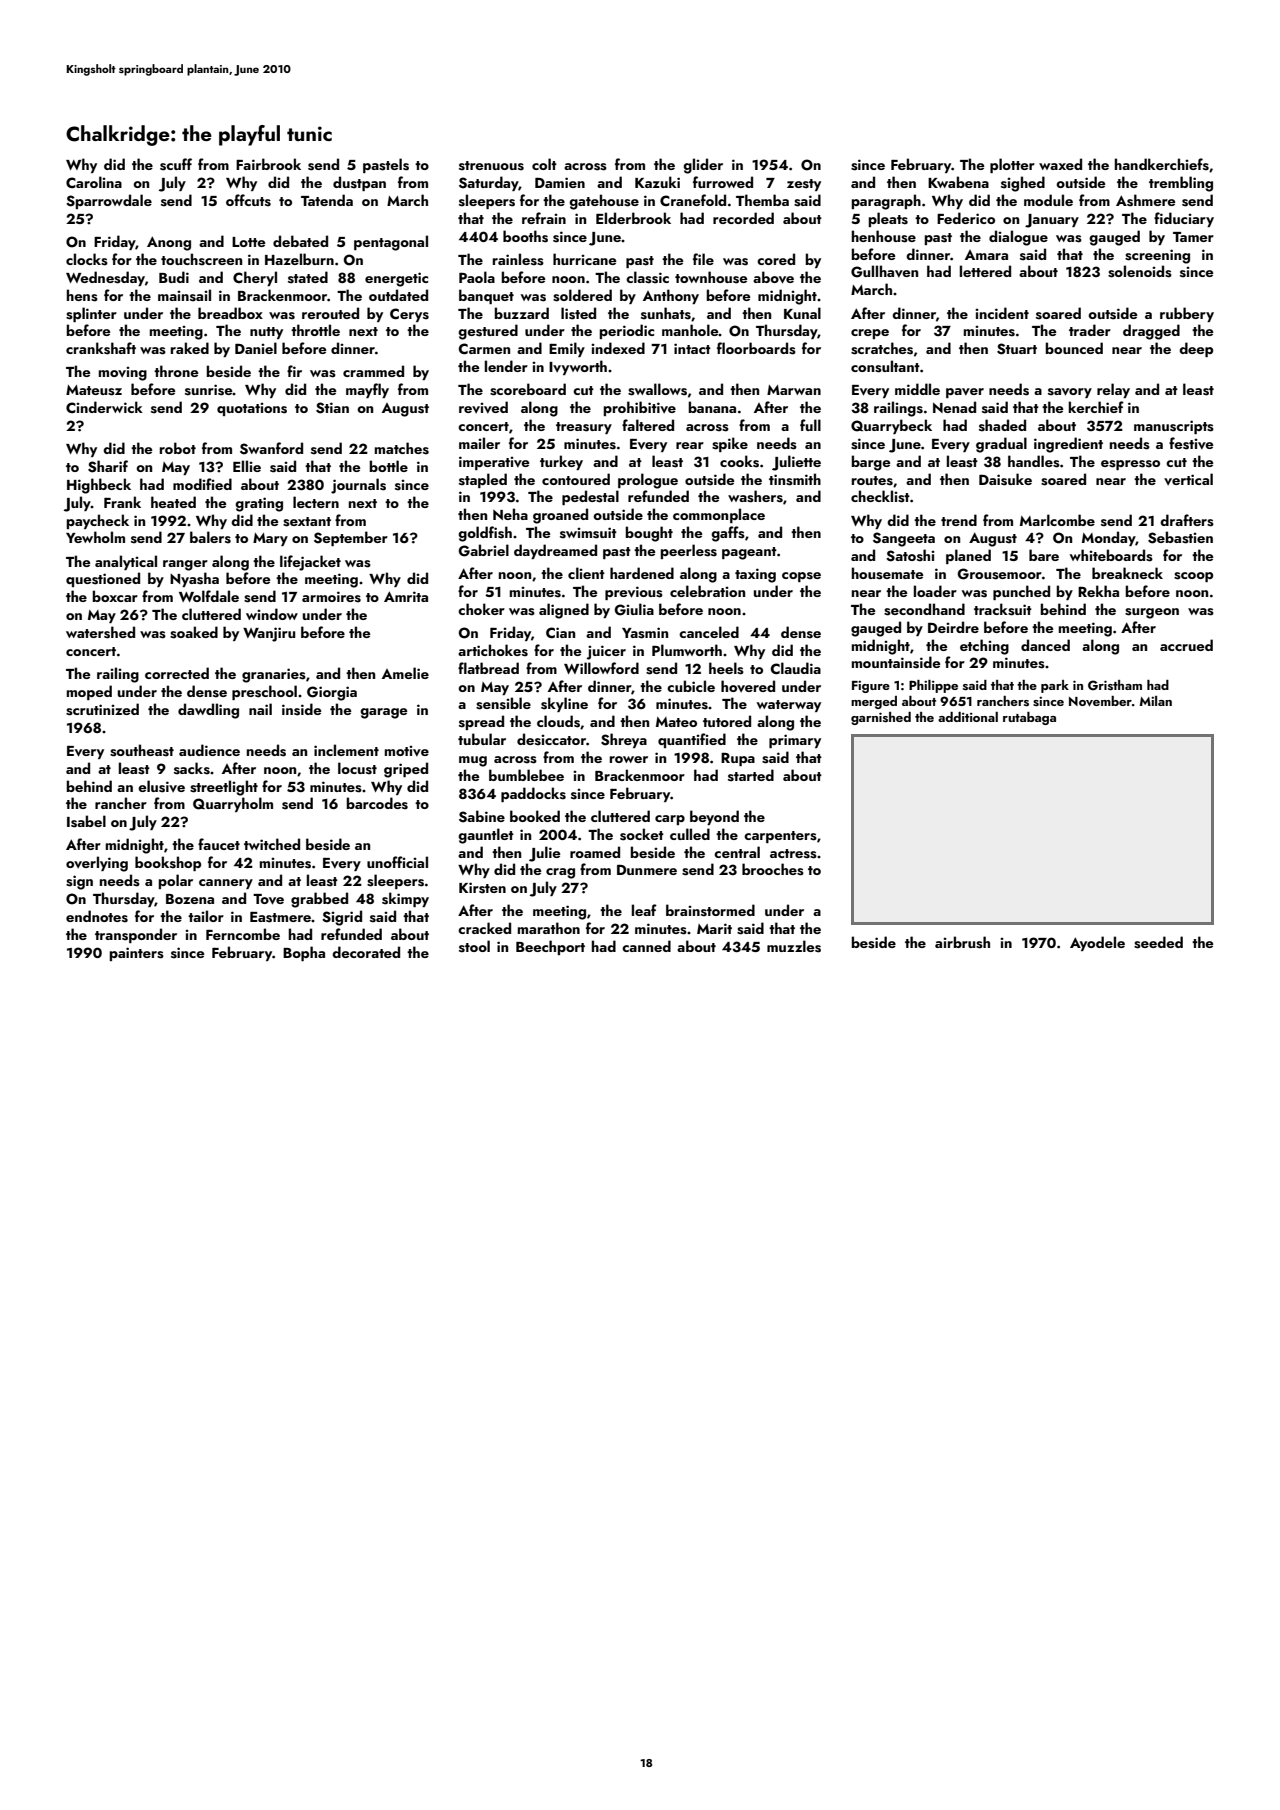 The image size is (1280, 1810). What do you see at coordinates (576, 479) in the page?
I see `contoured` at bounding box center [576, 479].
